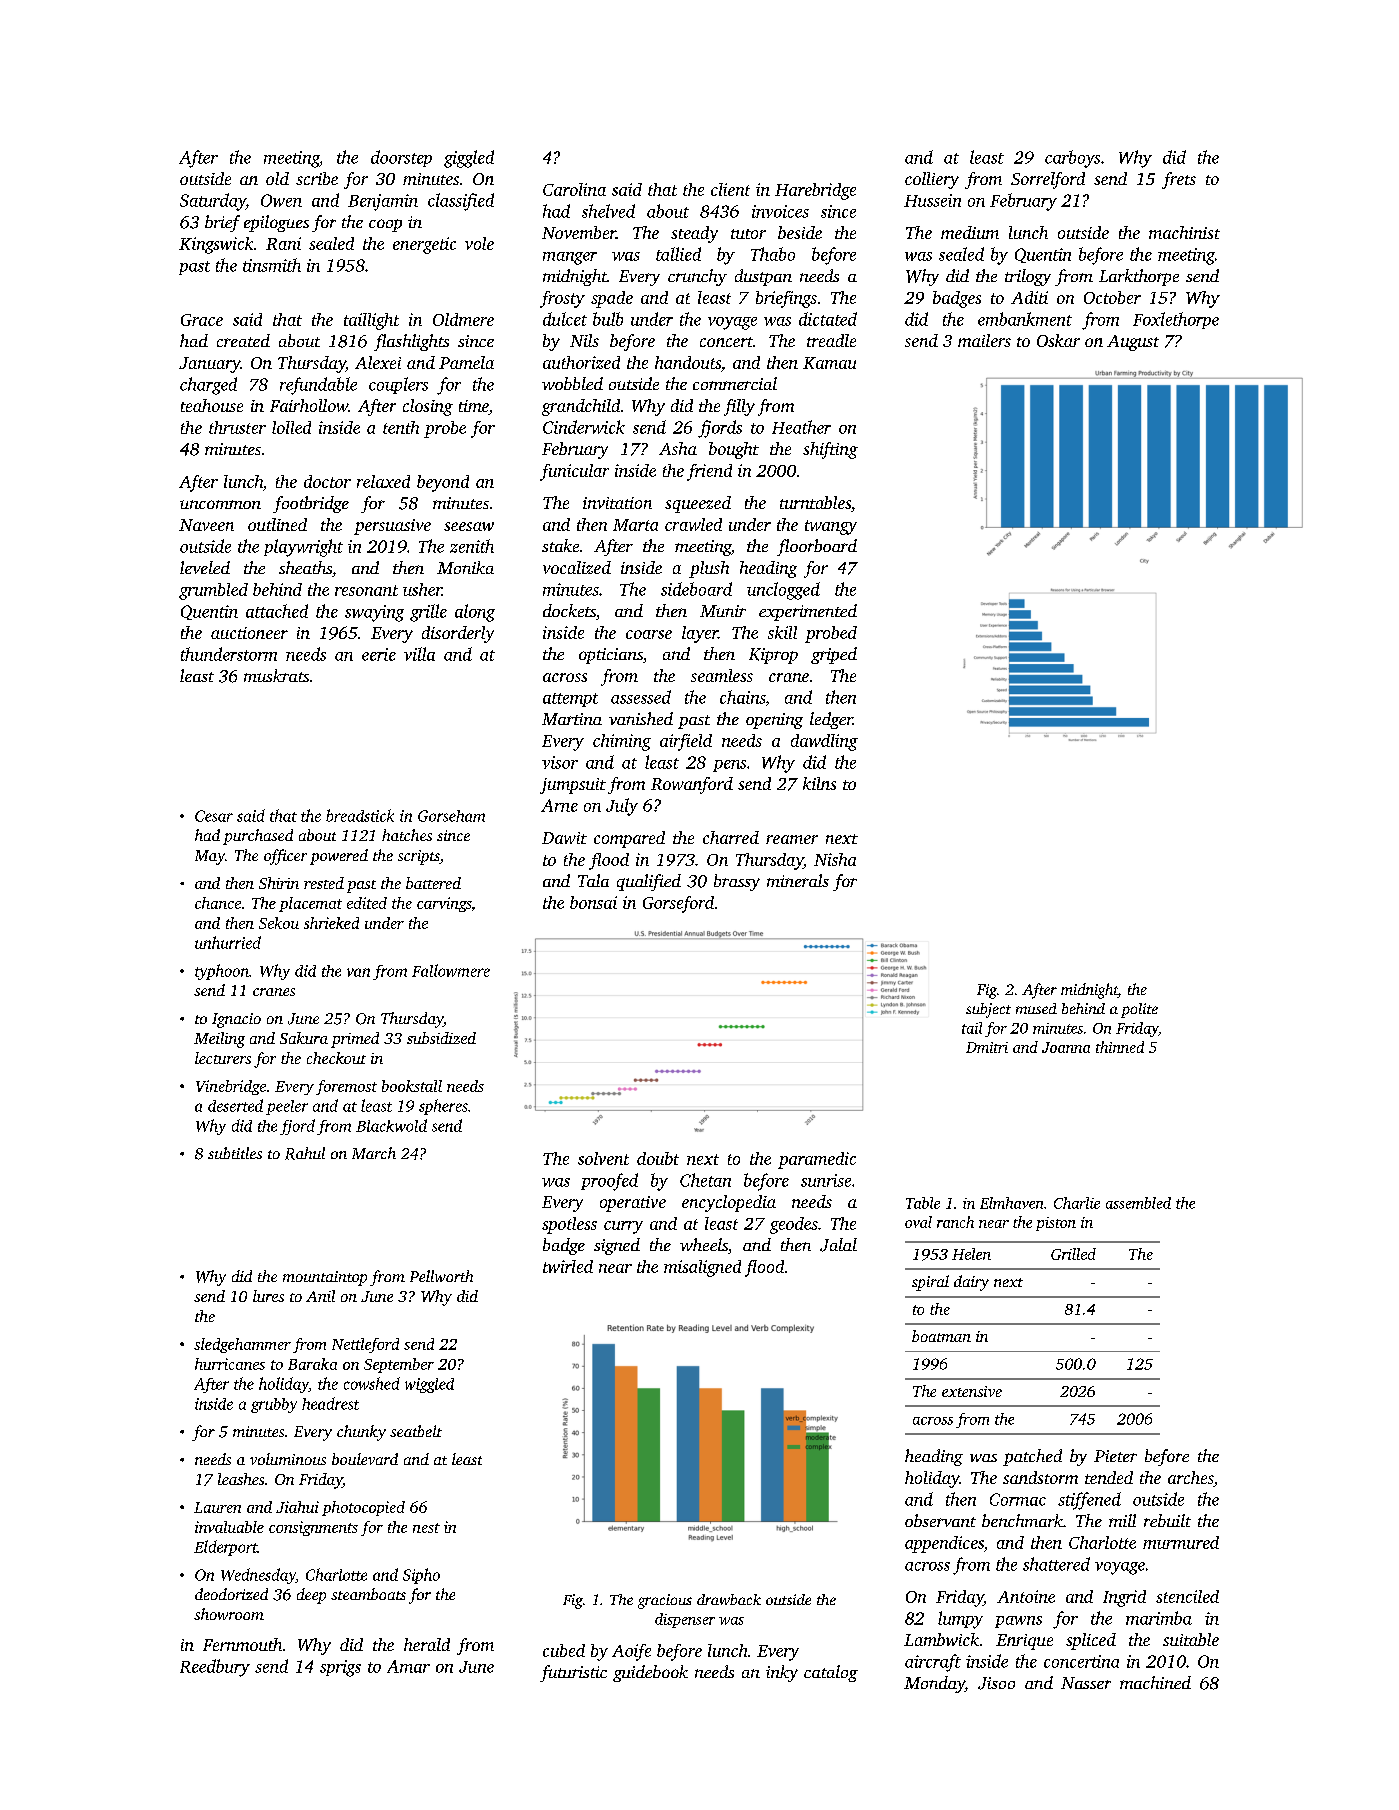 Image resolution: width=1399 pixels, height=1810 pixels. I want to click on colliery, so click(932, 180).
